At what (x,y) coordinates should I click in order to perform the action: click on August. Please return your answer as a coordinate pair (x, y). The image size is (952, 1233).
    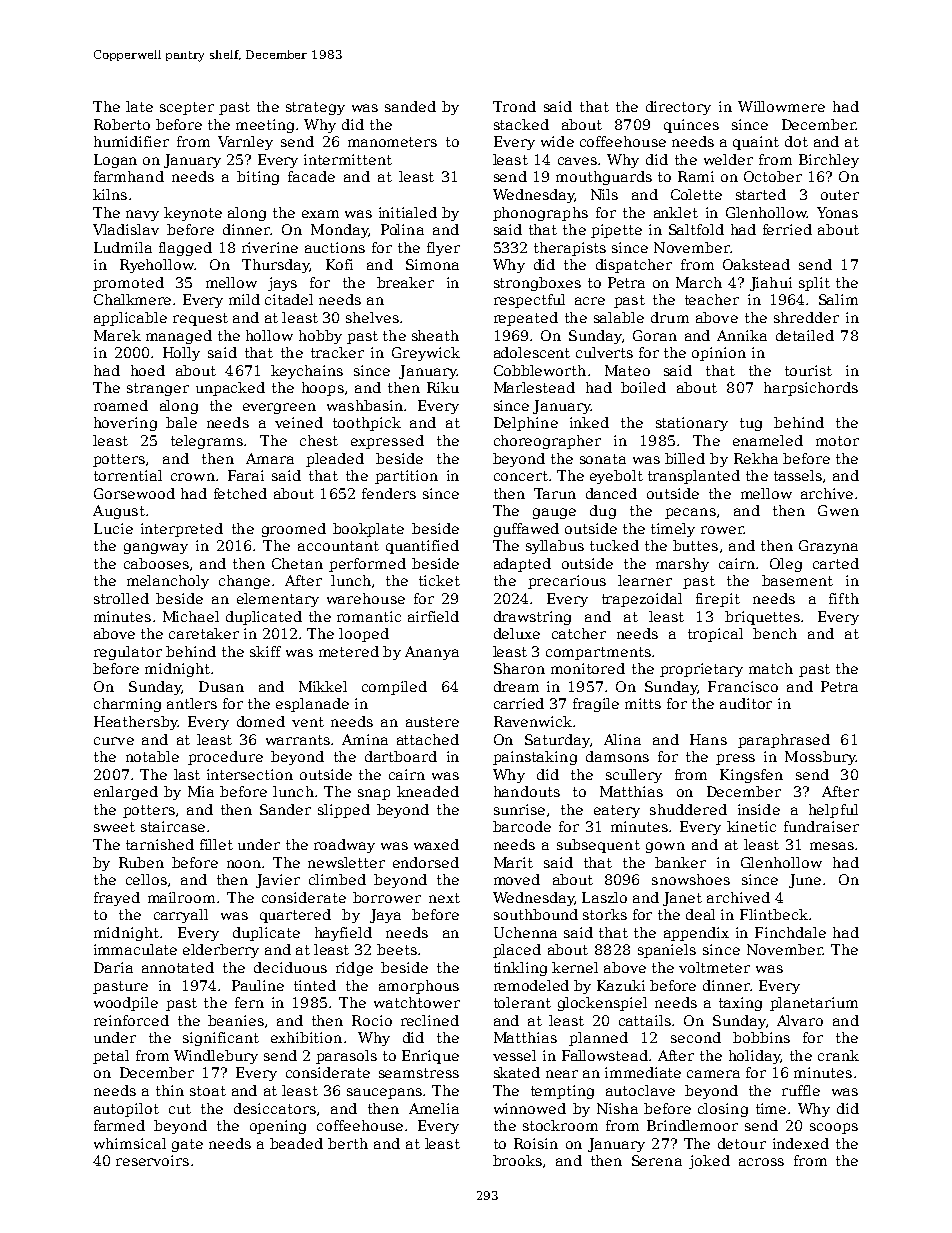
    Looking at the image, I should click on (119, 512).
